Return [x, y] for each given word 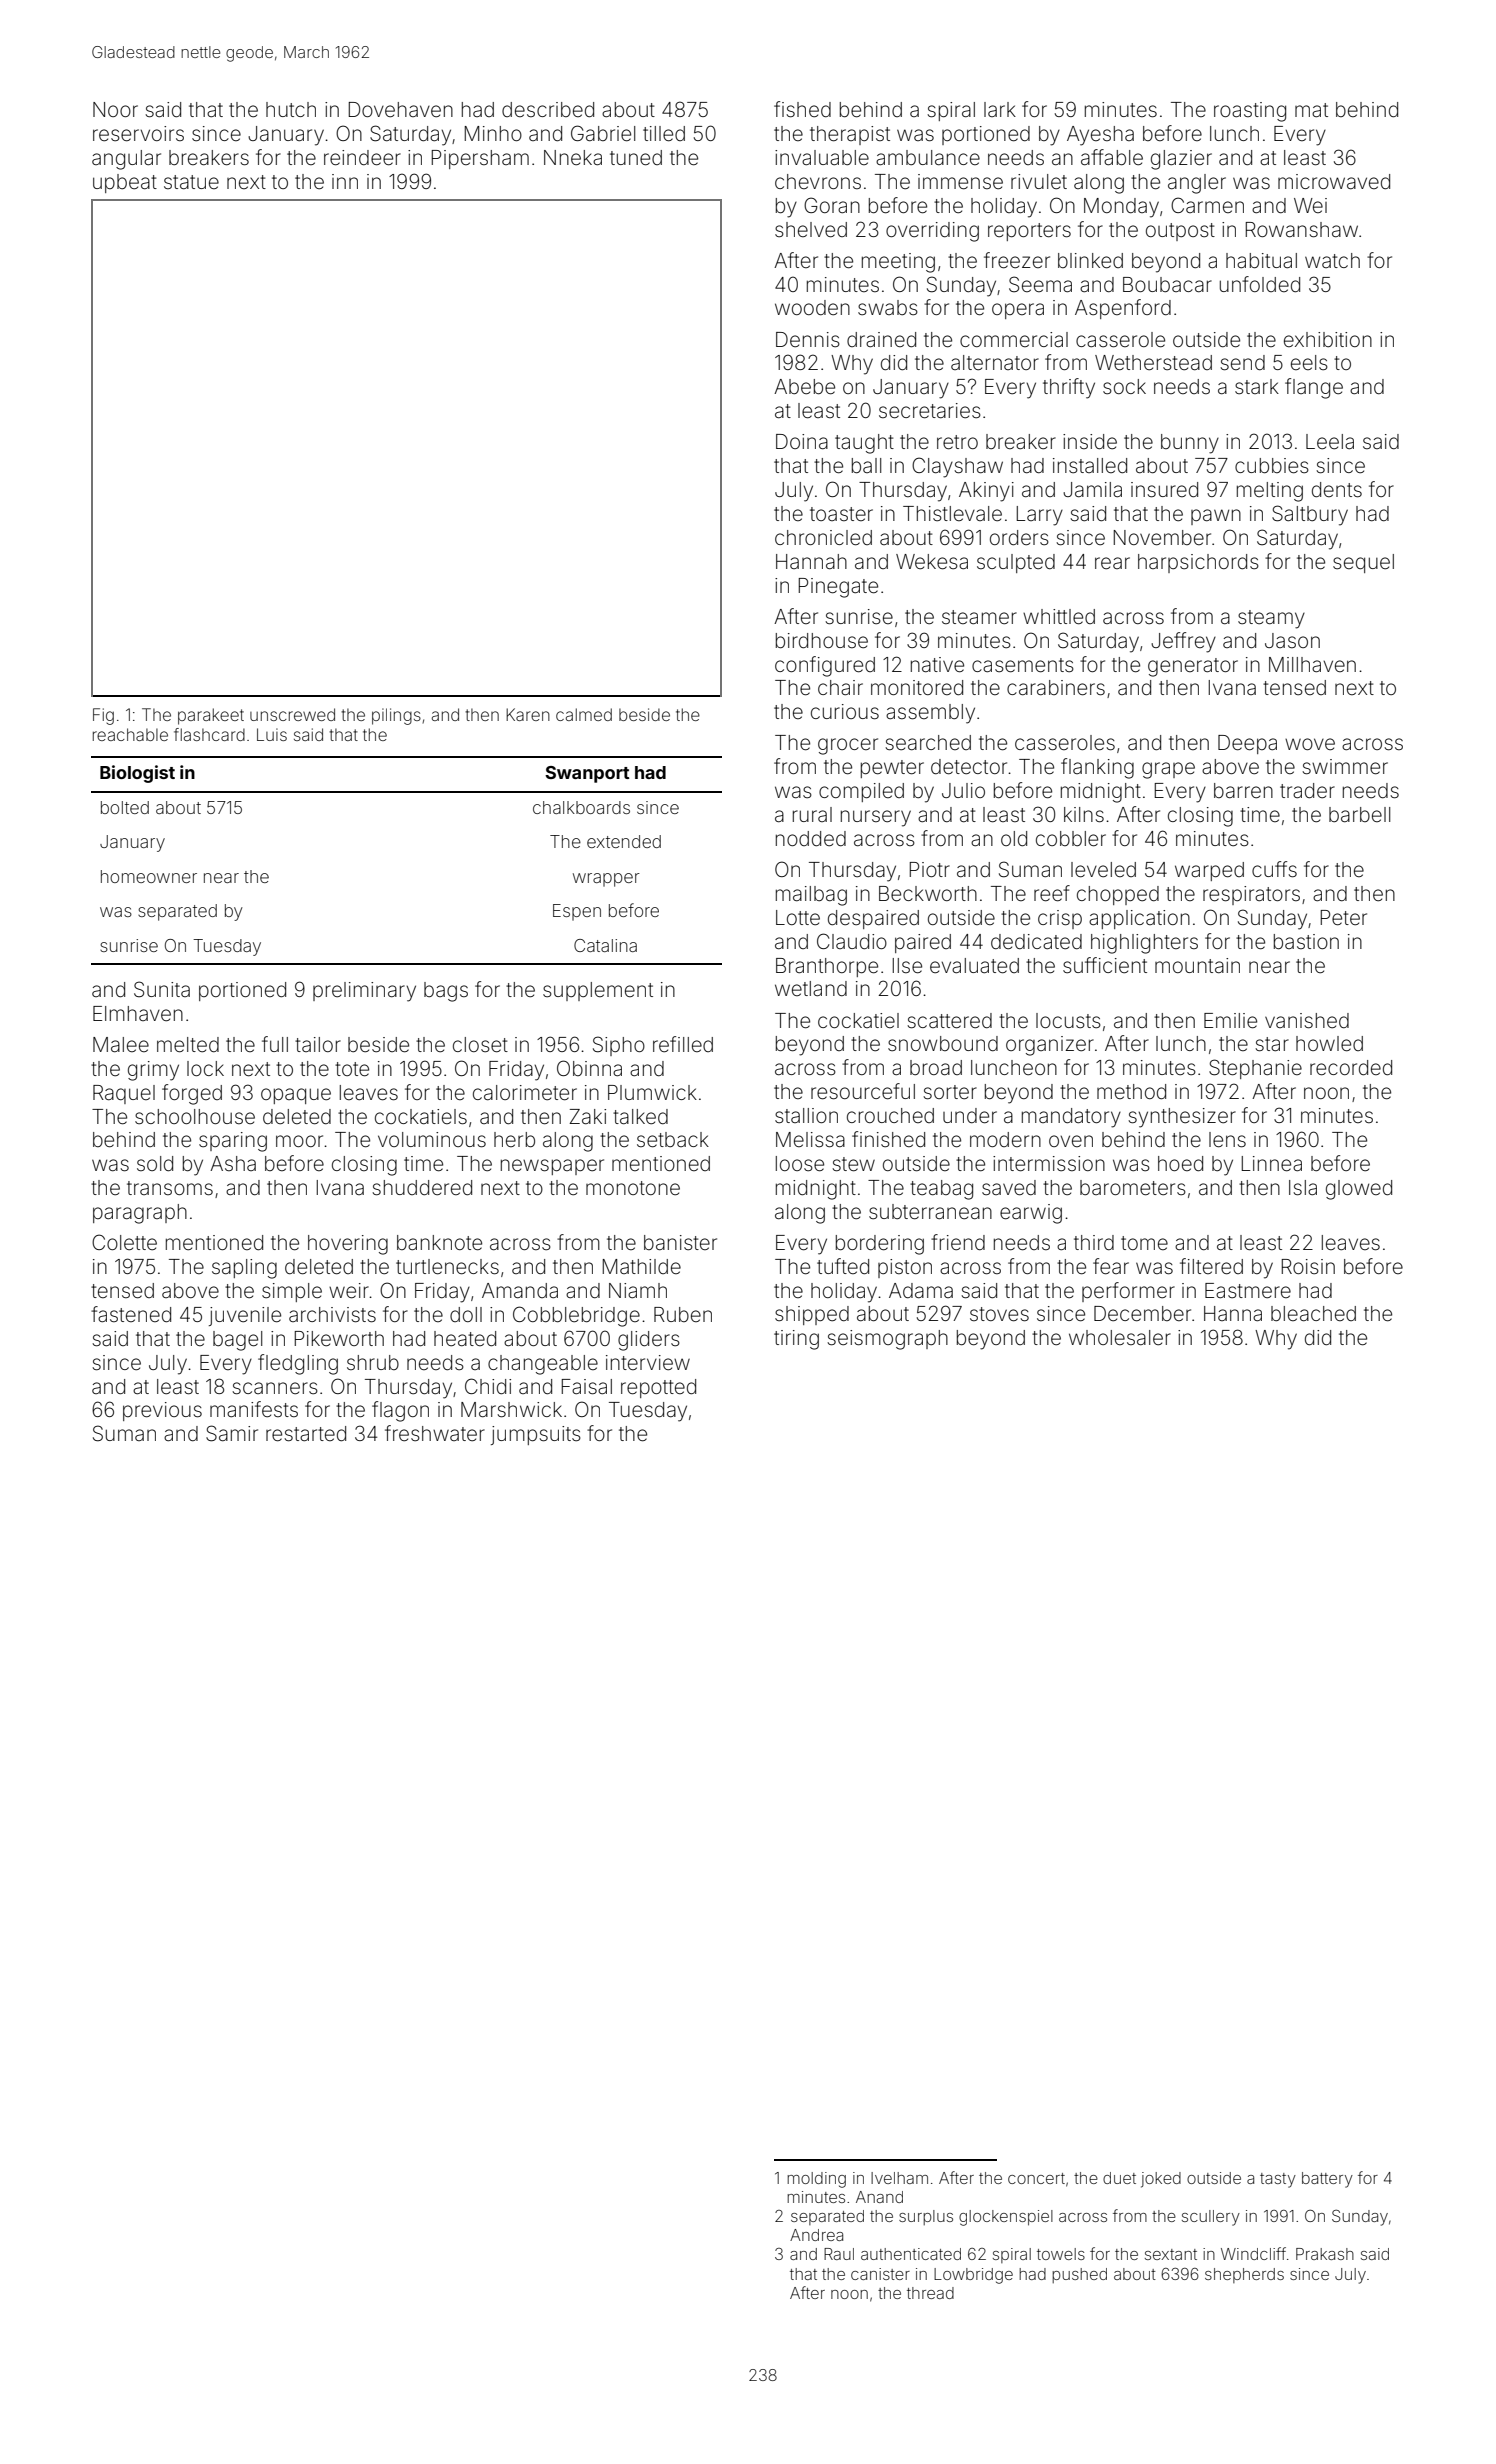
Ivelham [899, 2178]
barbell [1359, 814]
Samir [232, 1433]
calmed [584, 714]
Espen [577, 912]
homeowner [149, 876]
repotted [658, 1388]
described [548, 109]
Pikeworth [339, 1338]
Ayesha [1100, 136]
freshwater [435, 1433]
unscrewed [292, 714]
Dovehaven [401, 109]
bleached [1313, 1313]
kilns [1084, 815]
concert [1036, 2178]
